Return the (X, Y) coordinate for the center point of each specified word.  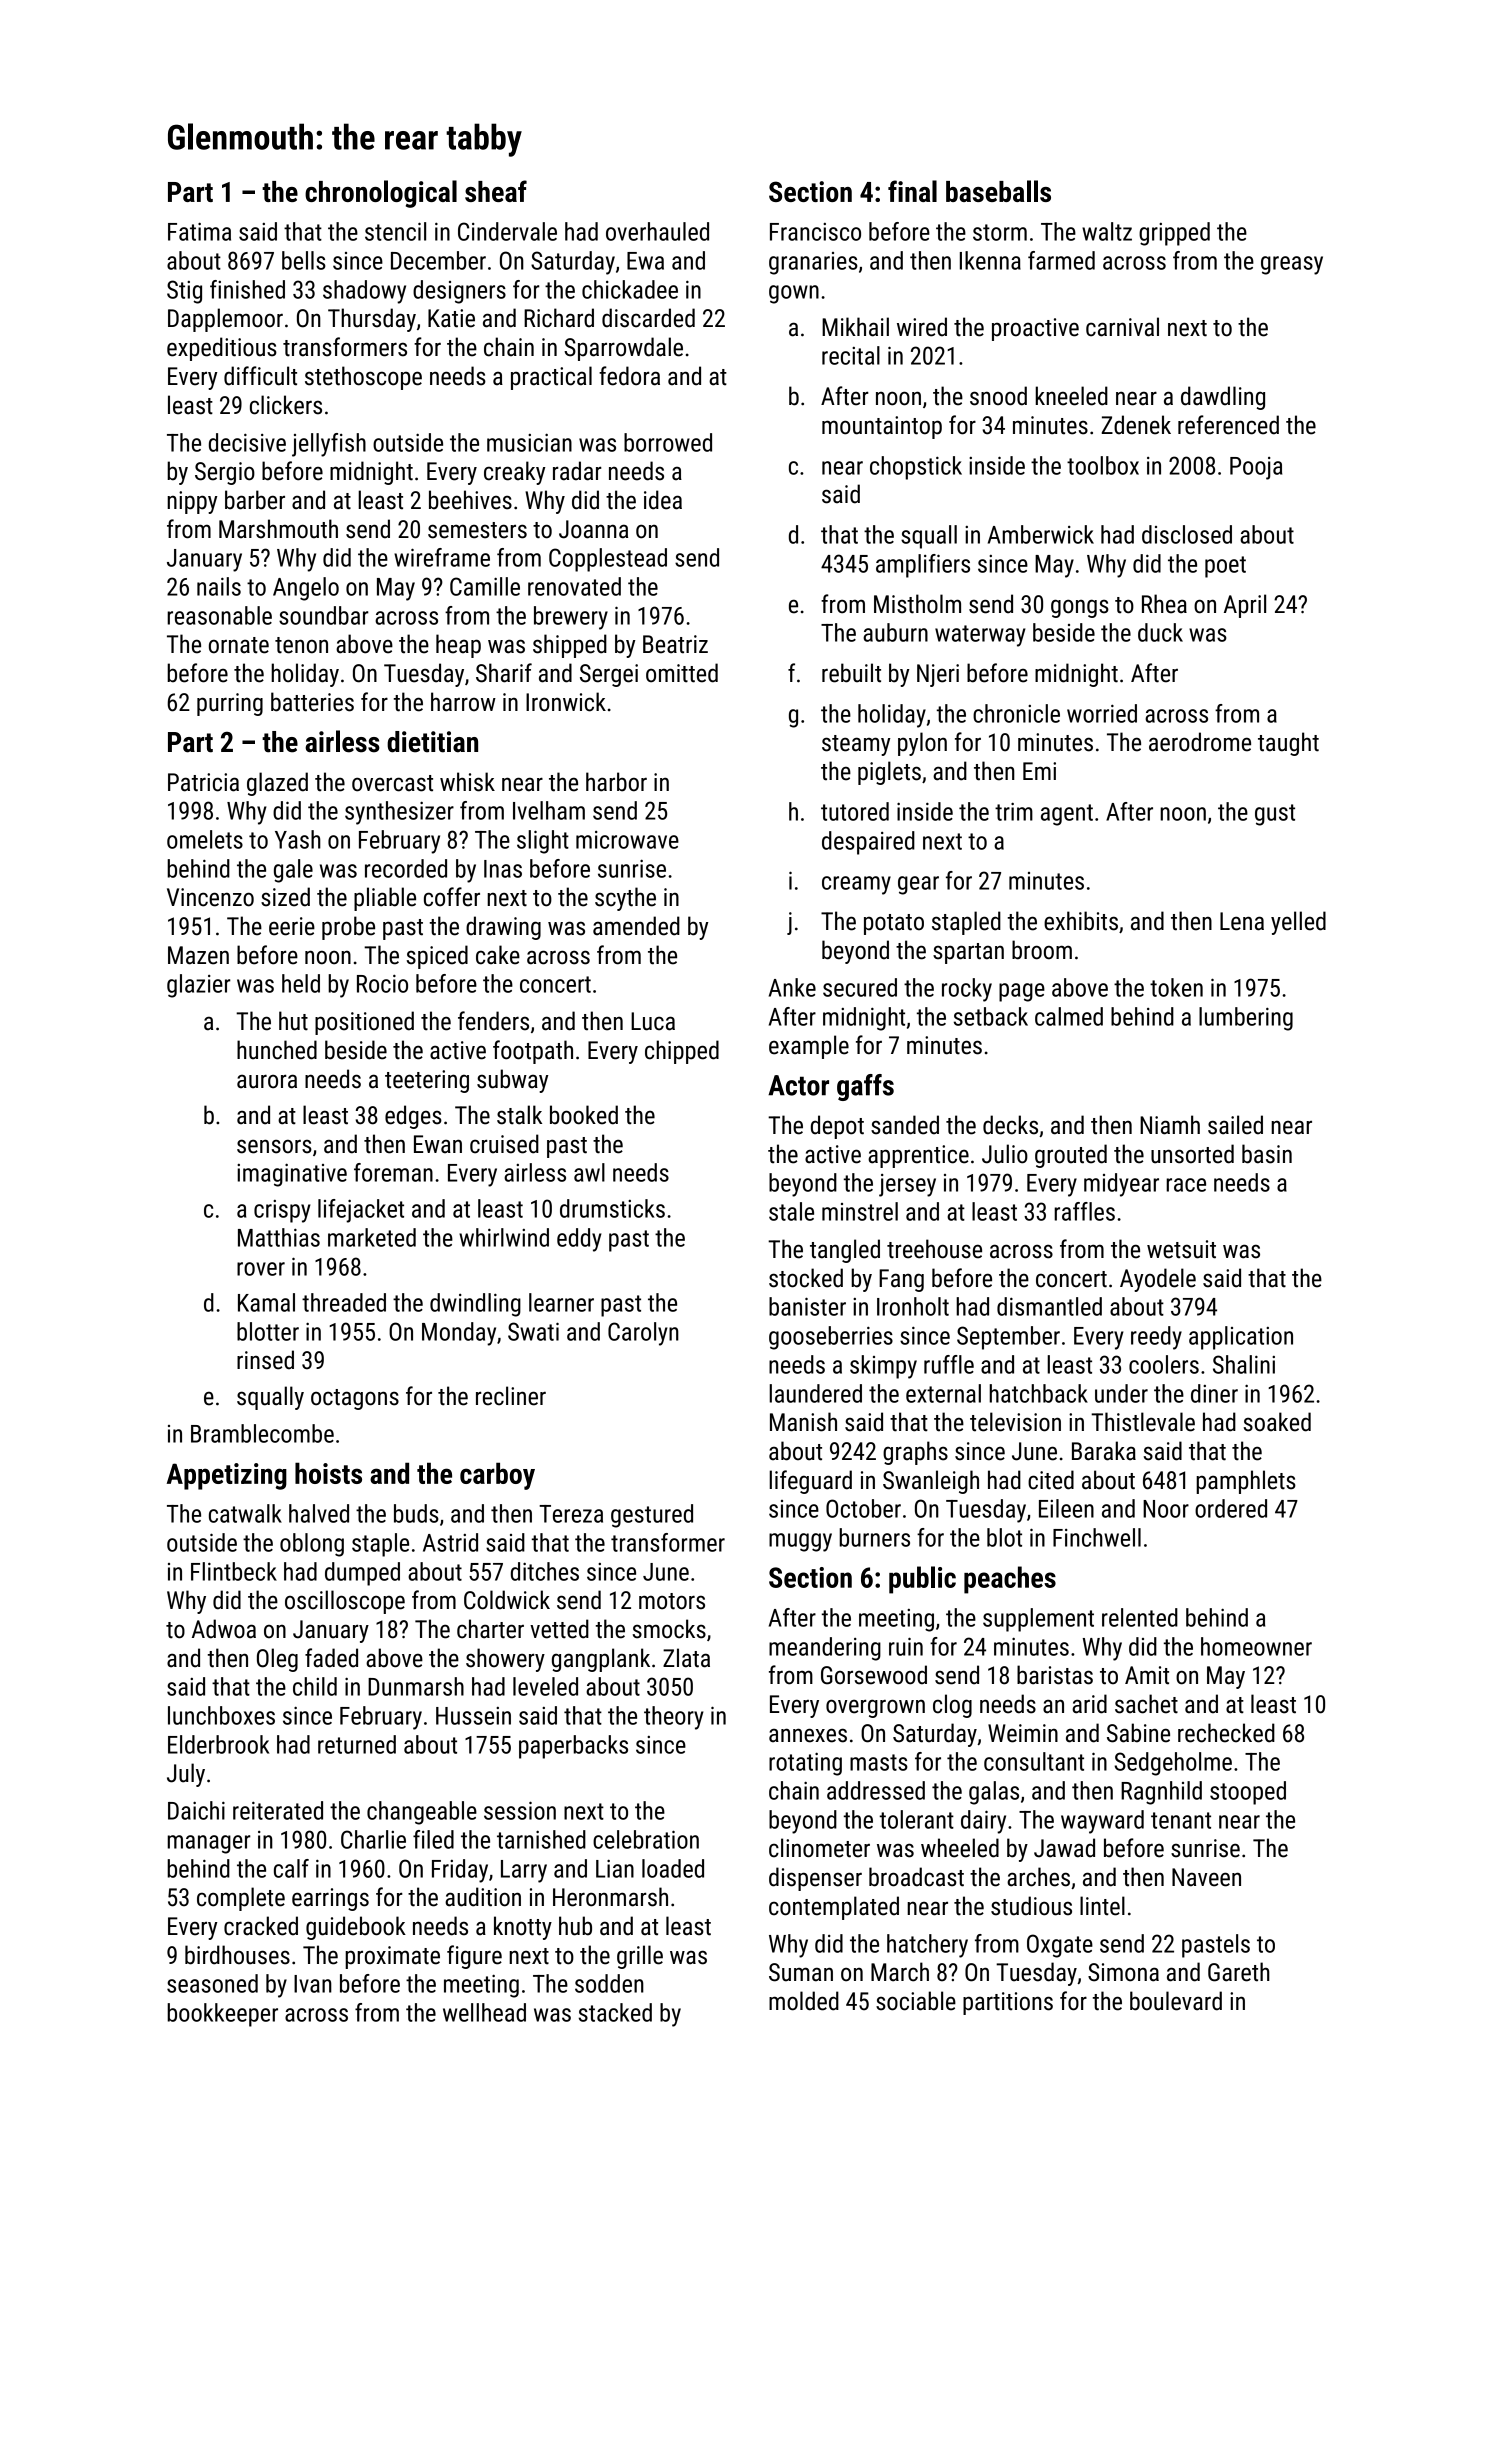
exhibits (1081, 921)
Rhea (1164, 604)
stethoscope (363, 378)
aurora (267, 1081)
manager (209, 1844)
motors (672, 1601)
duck (1160, 632)
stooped (1248, 1793)
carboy (497, 1476)
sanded (905, 1125)
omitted (682, 673)
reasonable (219, 615)
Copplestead (608, 560)
